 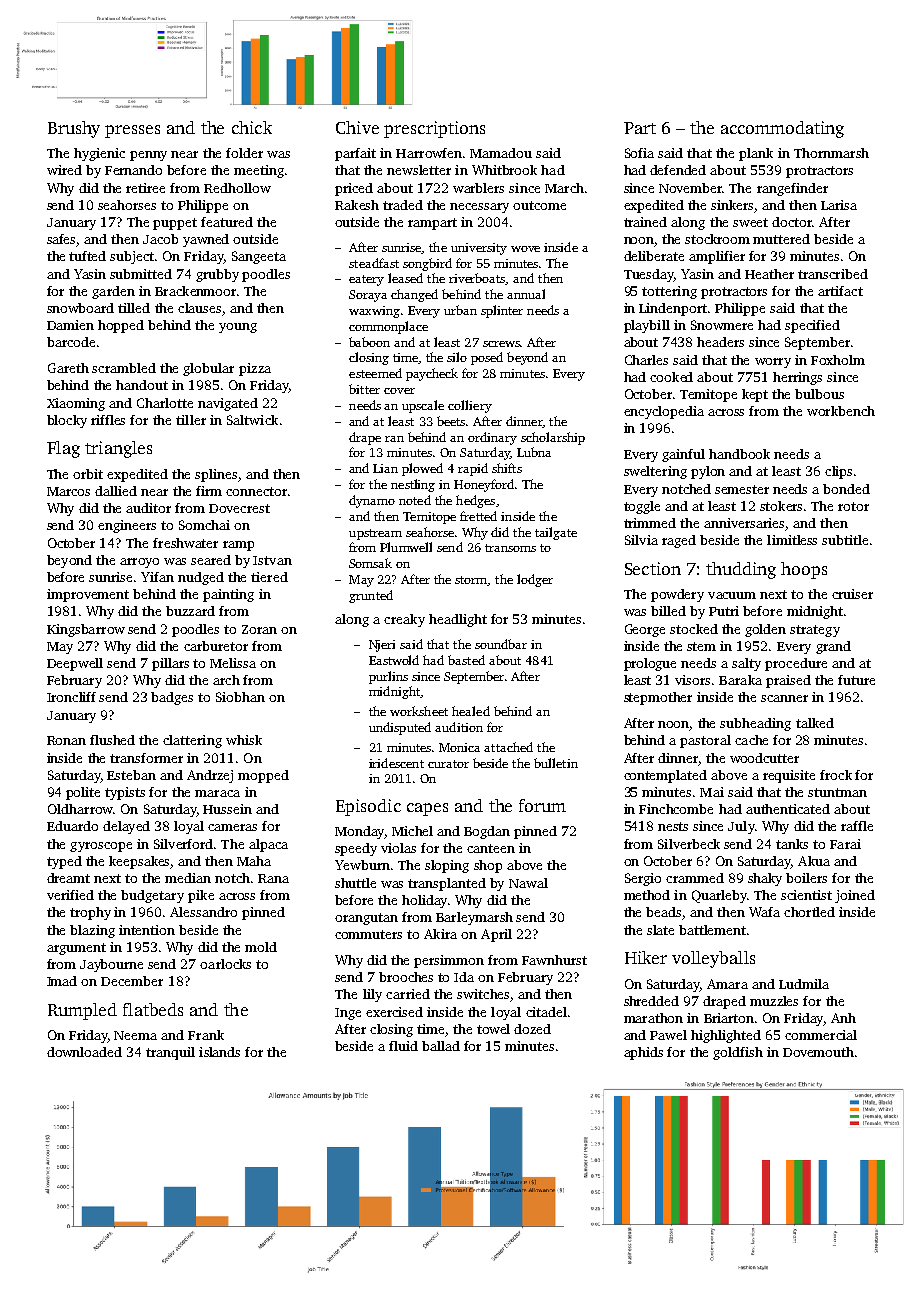 What do you see at coordinates (394, 1012) in the document?
I see `exercised` at bounding box center [394, 1012].
